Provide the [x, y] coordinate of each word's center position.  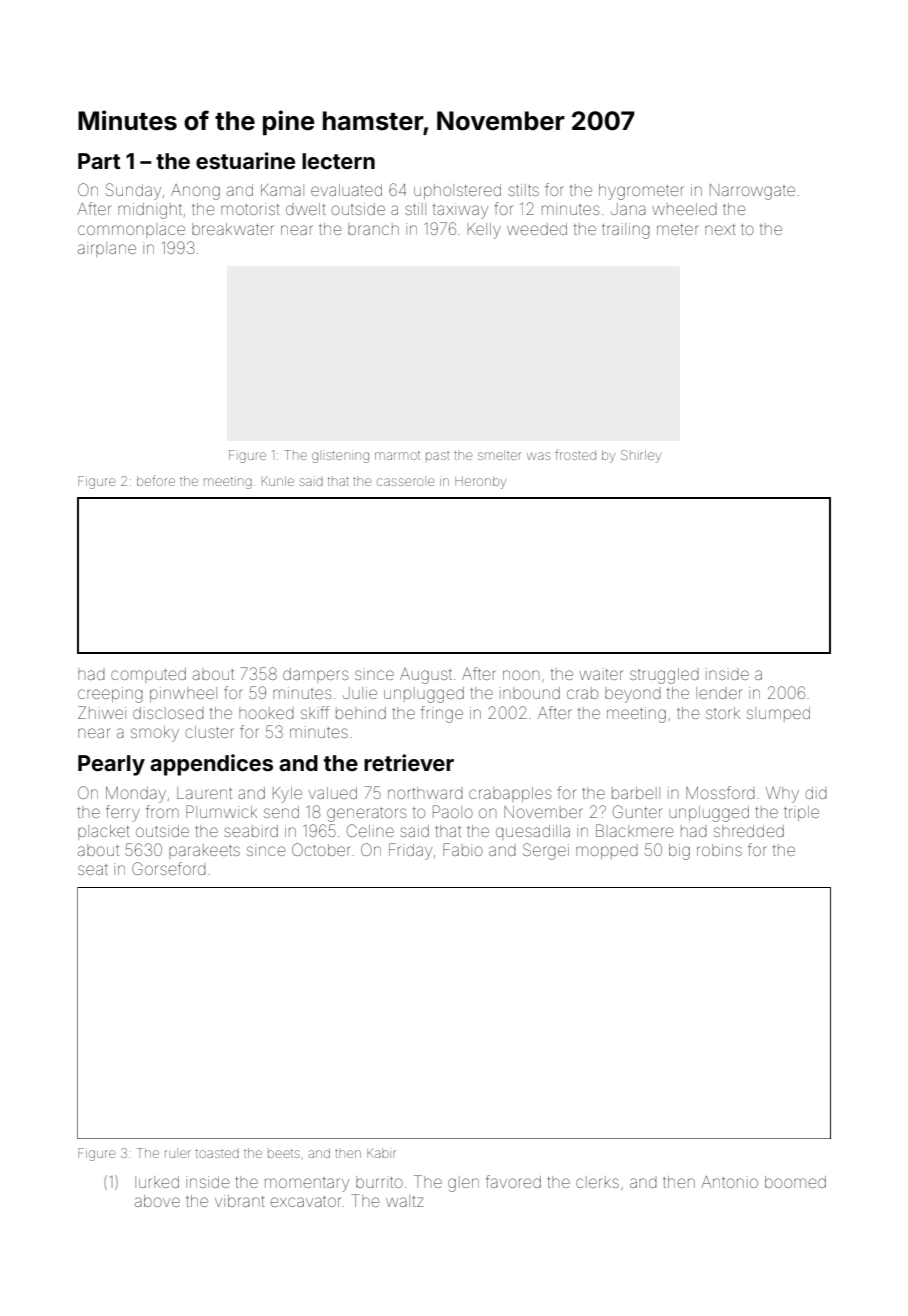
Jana [628, 209]
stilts [523, 190]
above [157, 1201]
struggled [664, 676]
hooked [266, 713]
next [720, 229]
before [156, 480]
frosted [575, 454]
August [426, 676]
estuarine [245, 160]
